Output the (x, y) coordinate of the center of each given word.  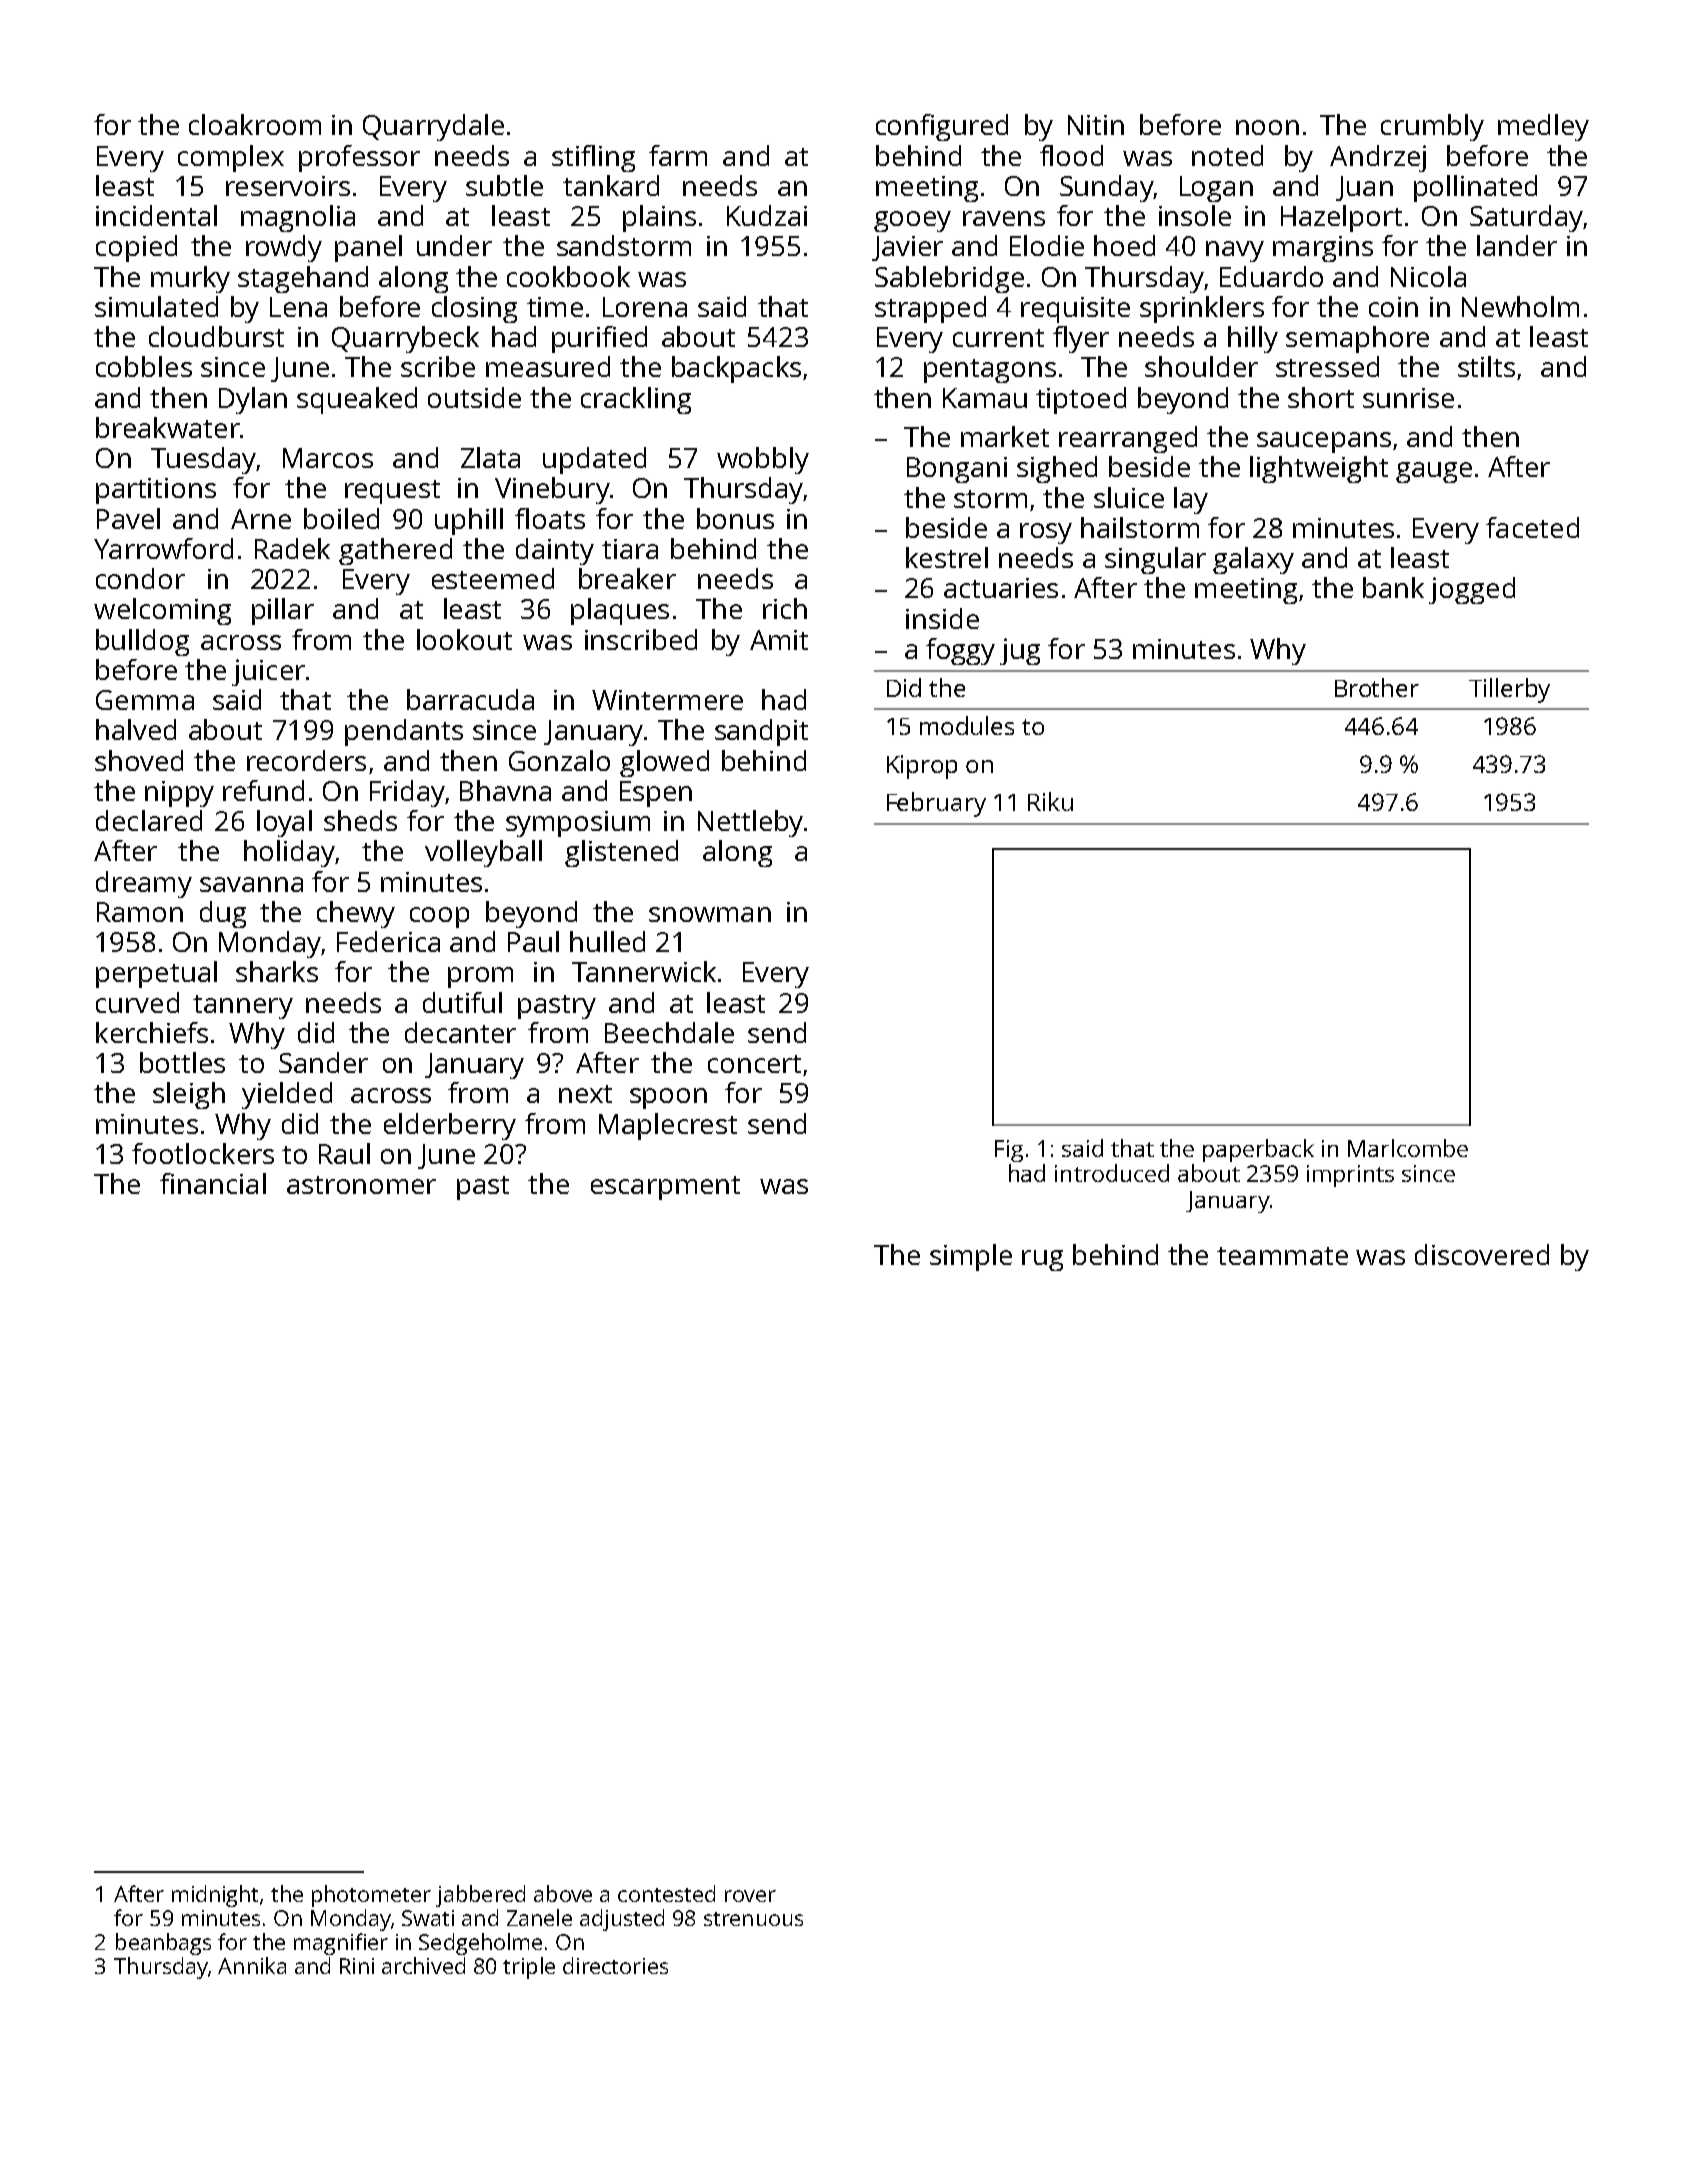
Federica (388, 941)
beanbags (163, 1944)
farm (678, 155)
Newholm (1520, 306)
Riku (1050, 801)
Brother (1377, 687)
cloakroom (255, 124)
